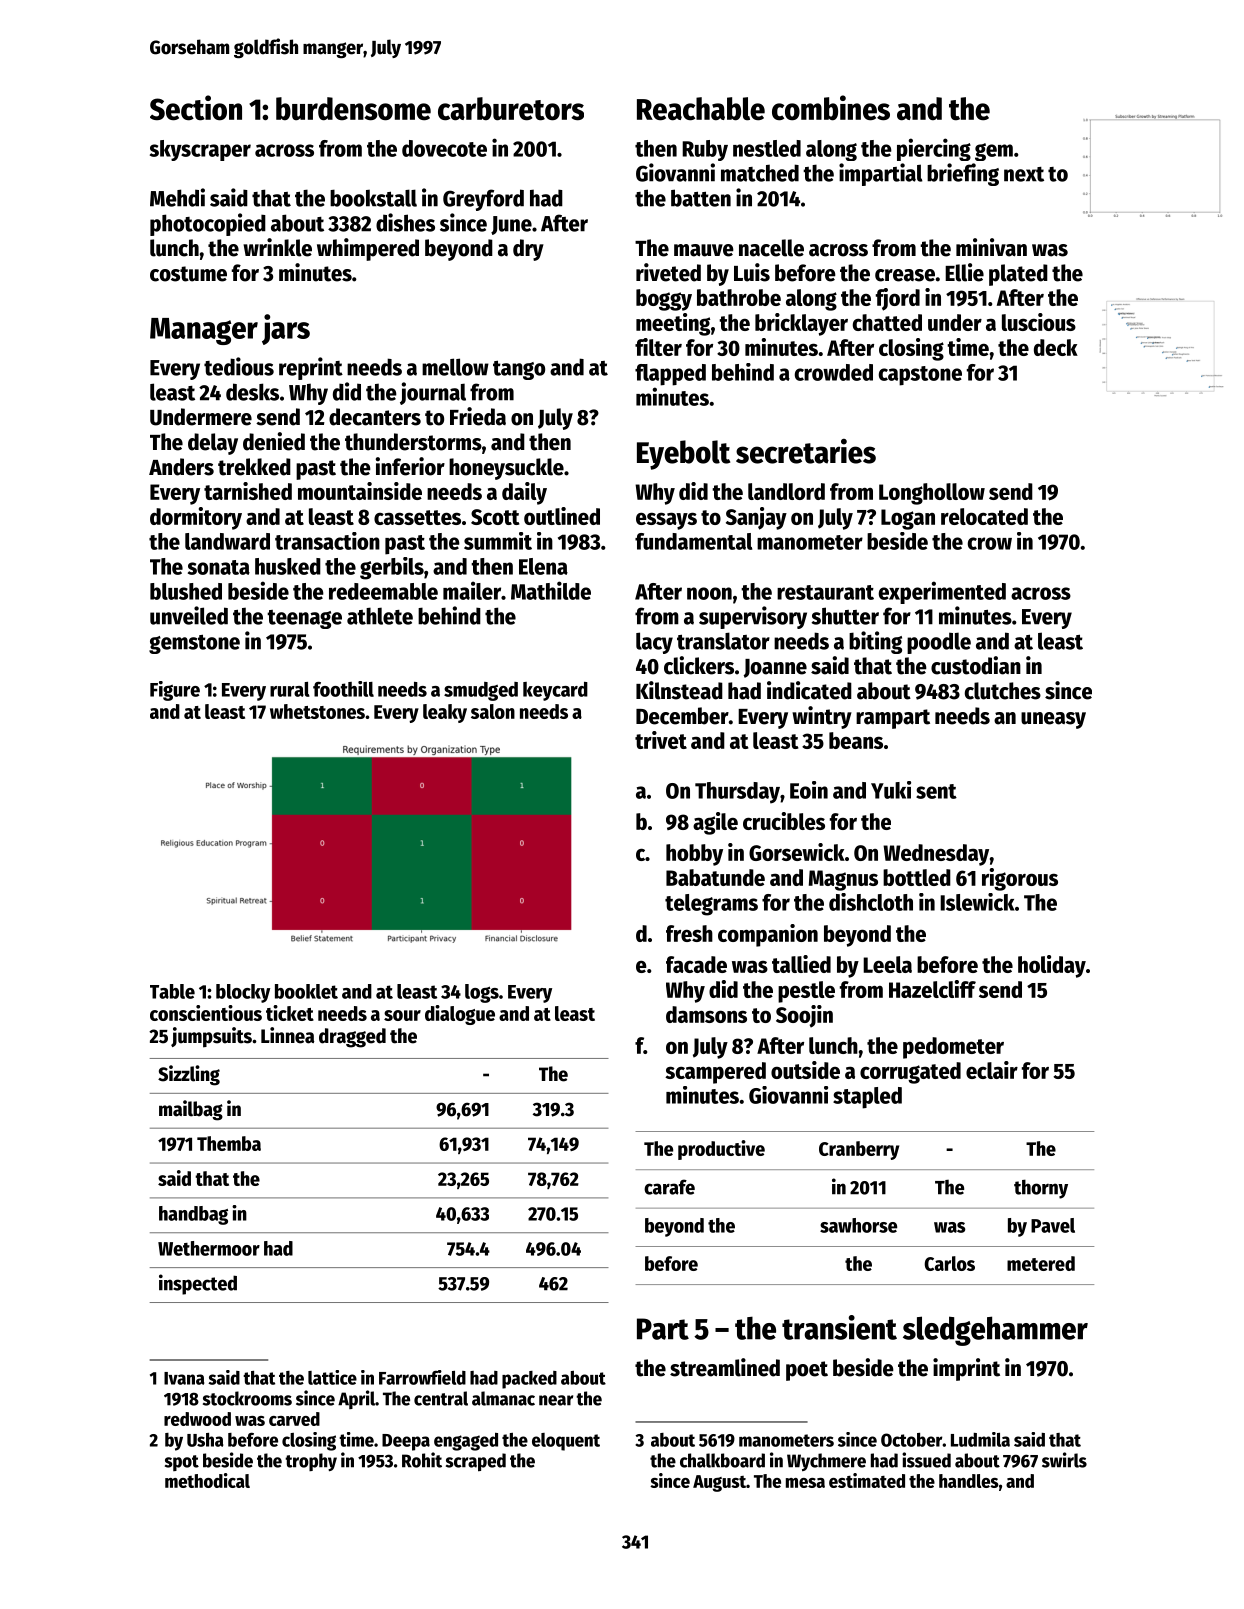 The width and height of the screenshot is (1244, 1609). I want to click on Themba, so click(229, 1143).
